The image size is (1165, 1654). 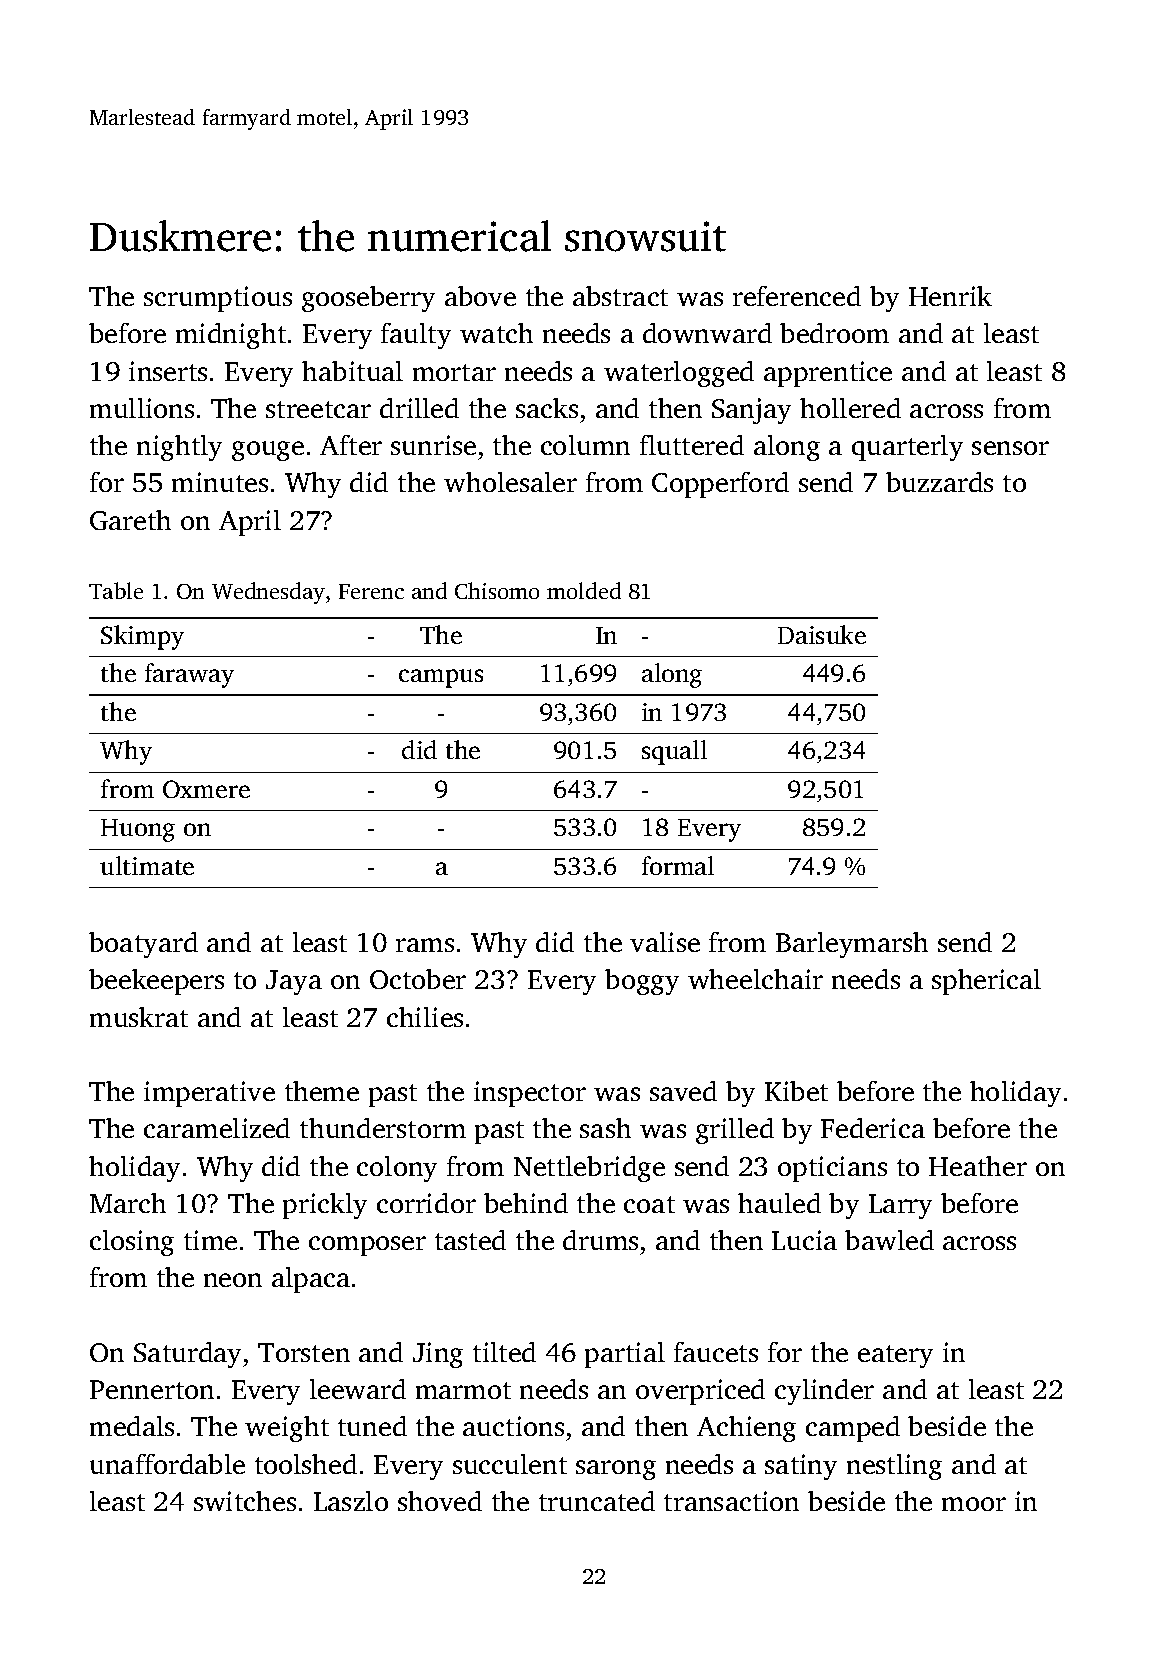 I want to click on Chisomo, so click(x=497, y=590).
